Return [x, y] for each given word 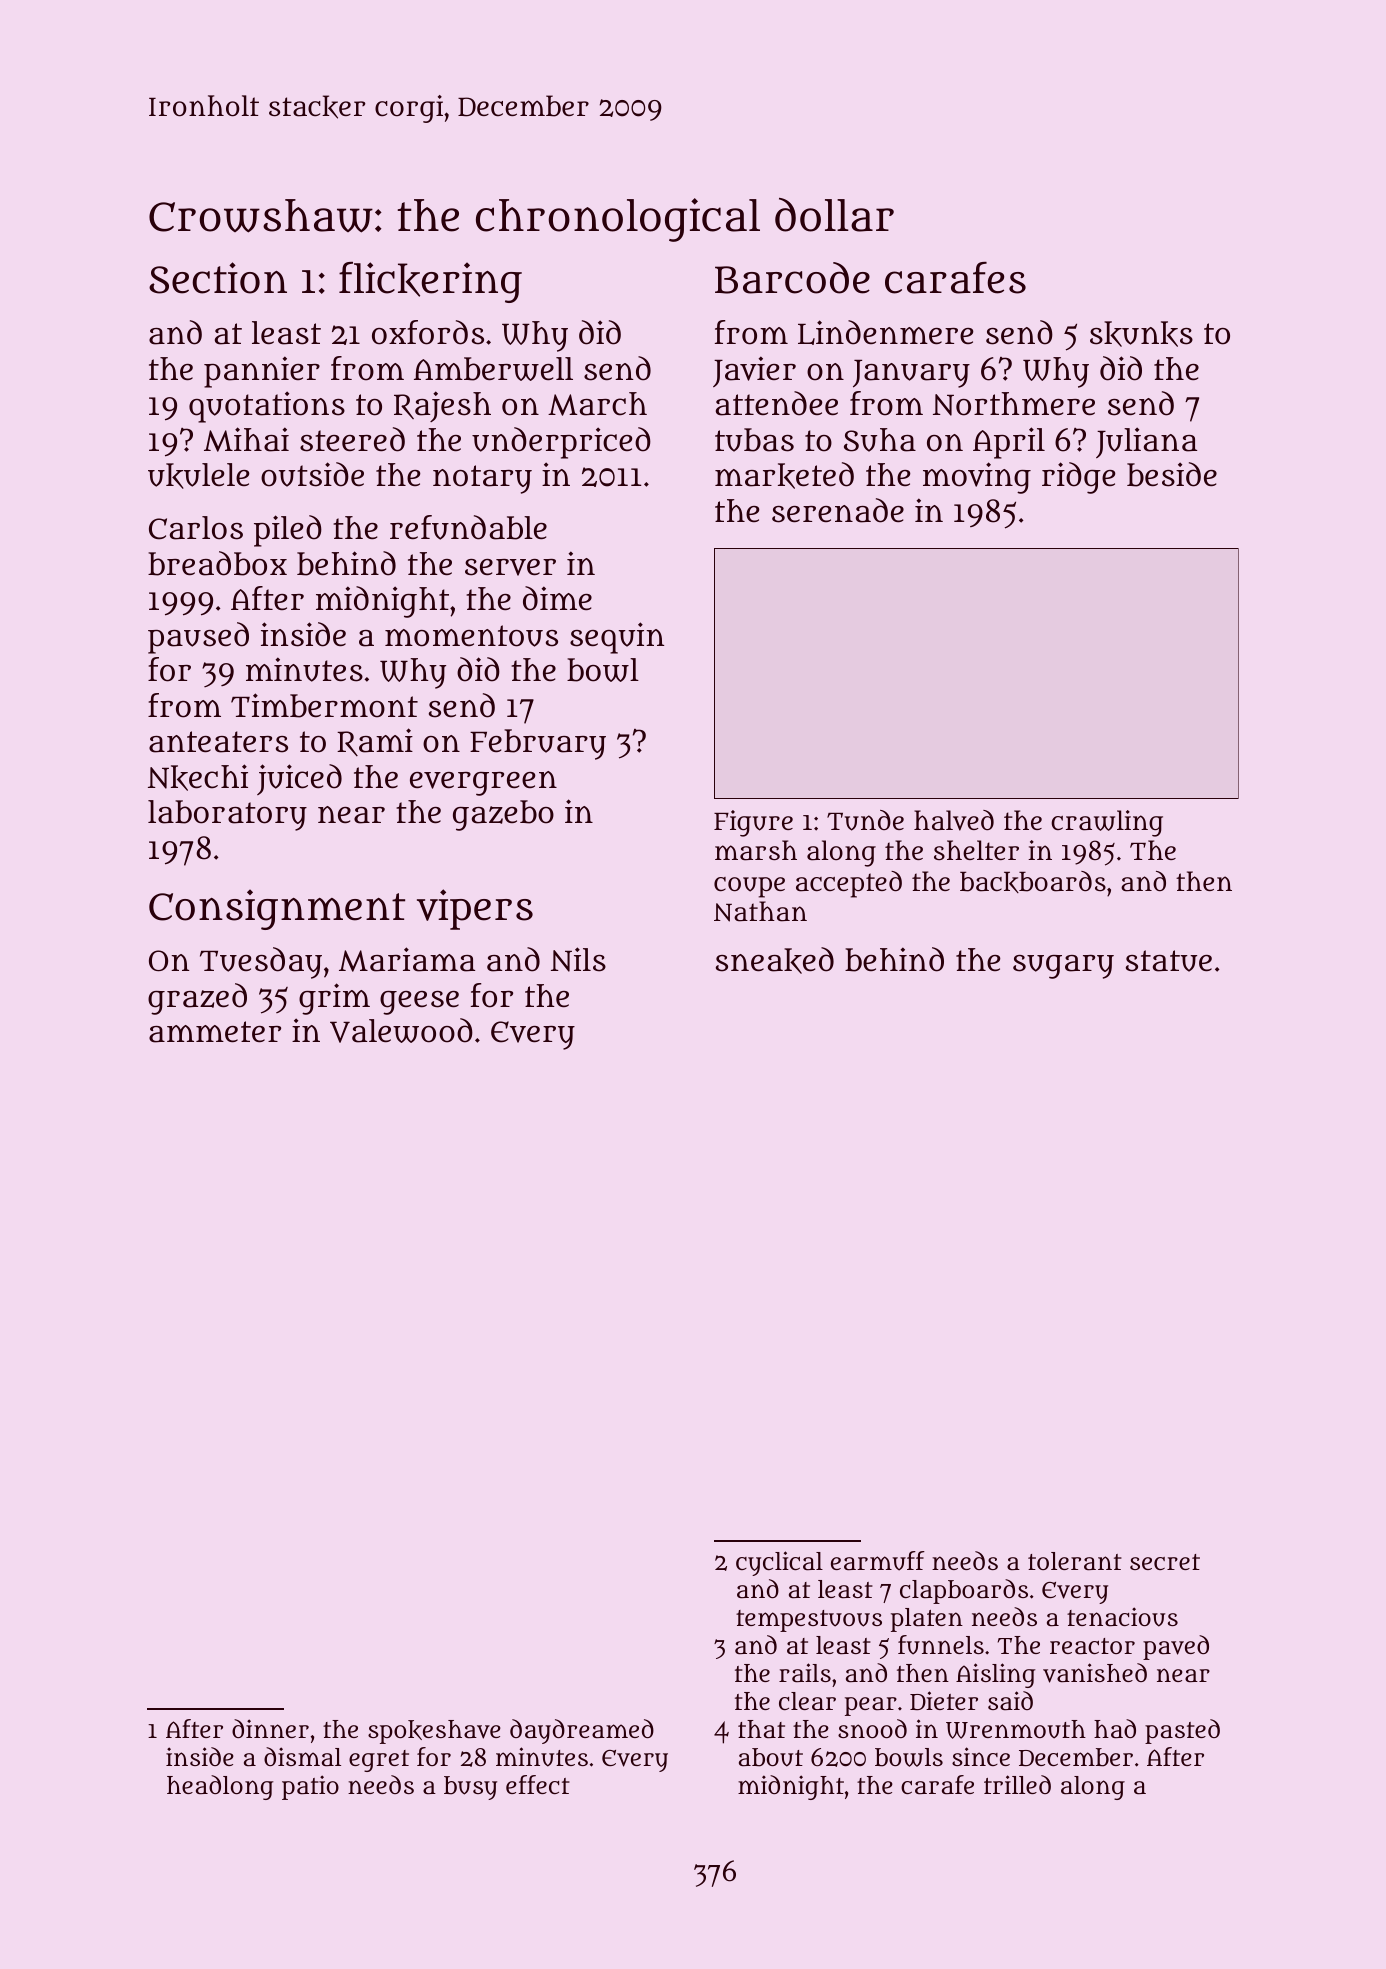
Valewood [401, 1030]
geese [419, 1003]
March [597, 404]
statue [1169, 961]
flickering [430, 282]
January [911, 374]
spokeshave [434, 1732]
